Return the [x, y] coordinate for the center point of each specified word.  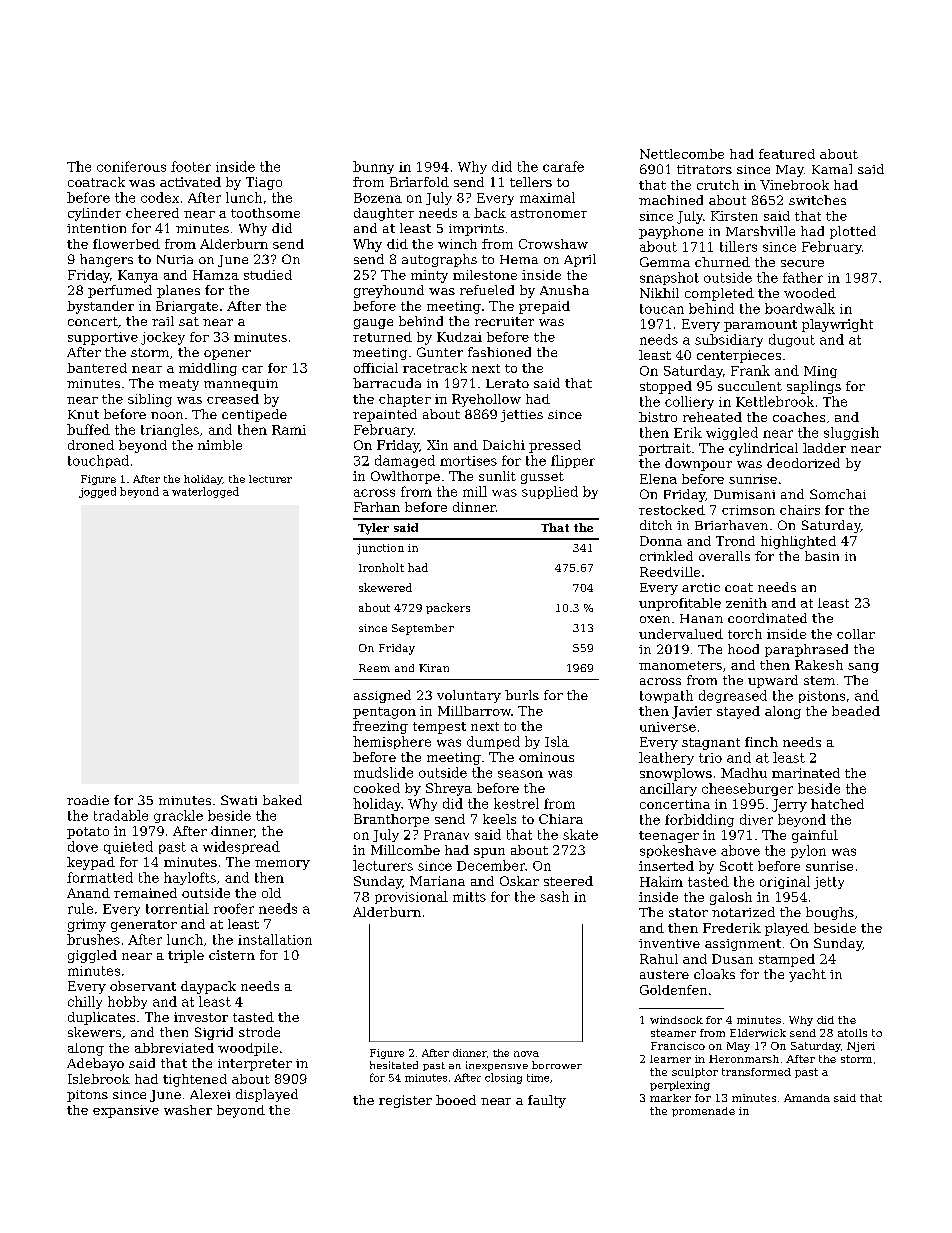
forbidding [699, 820]
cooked [377, 788]
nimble [220, 445]
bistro [658, 417]
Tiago [264, 183]
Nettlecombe [682, 154]
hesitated [394, 1065]
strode [259, 1032]
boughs [830, 913]
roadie [88, 800]
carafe [563, 166]
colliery [689, 402]
